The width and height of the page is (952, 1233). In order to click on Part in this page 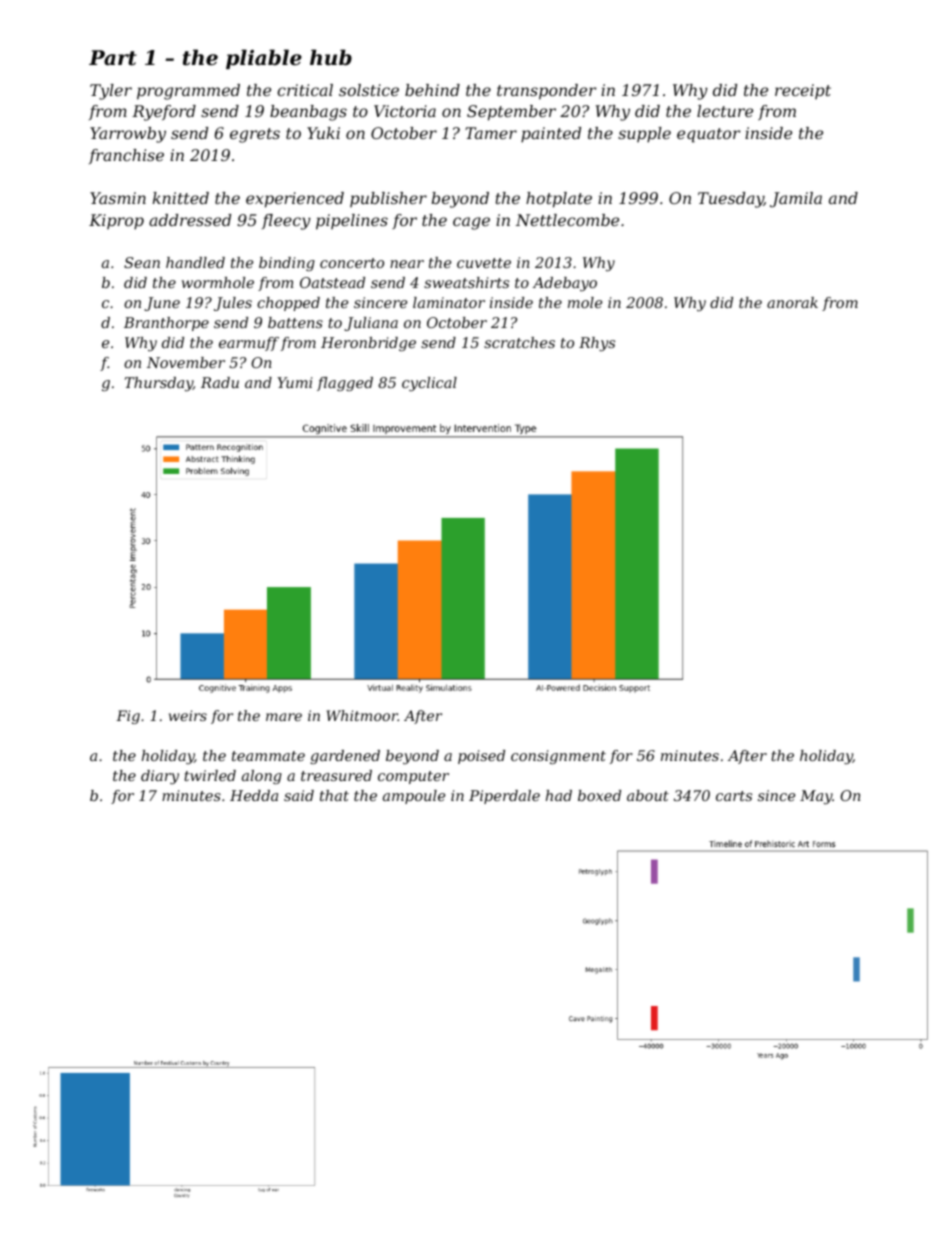, I will do `click(113, 58)`.
